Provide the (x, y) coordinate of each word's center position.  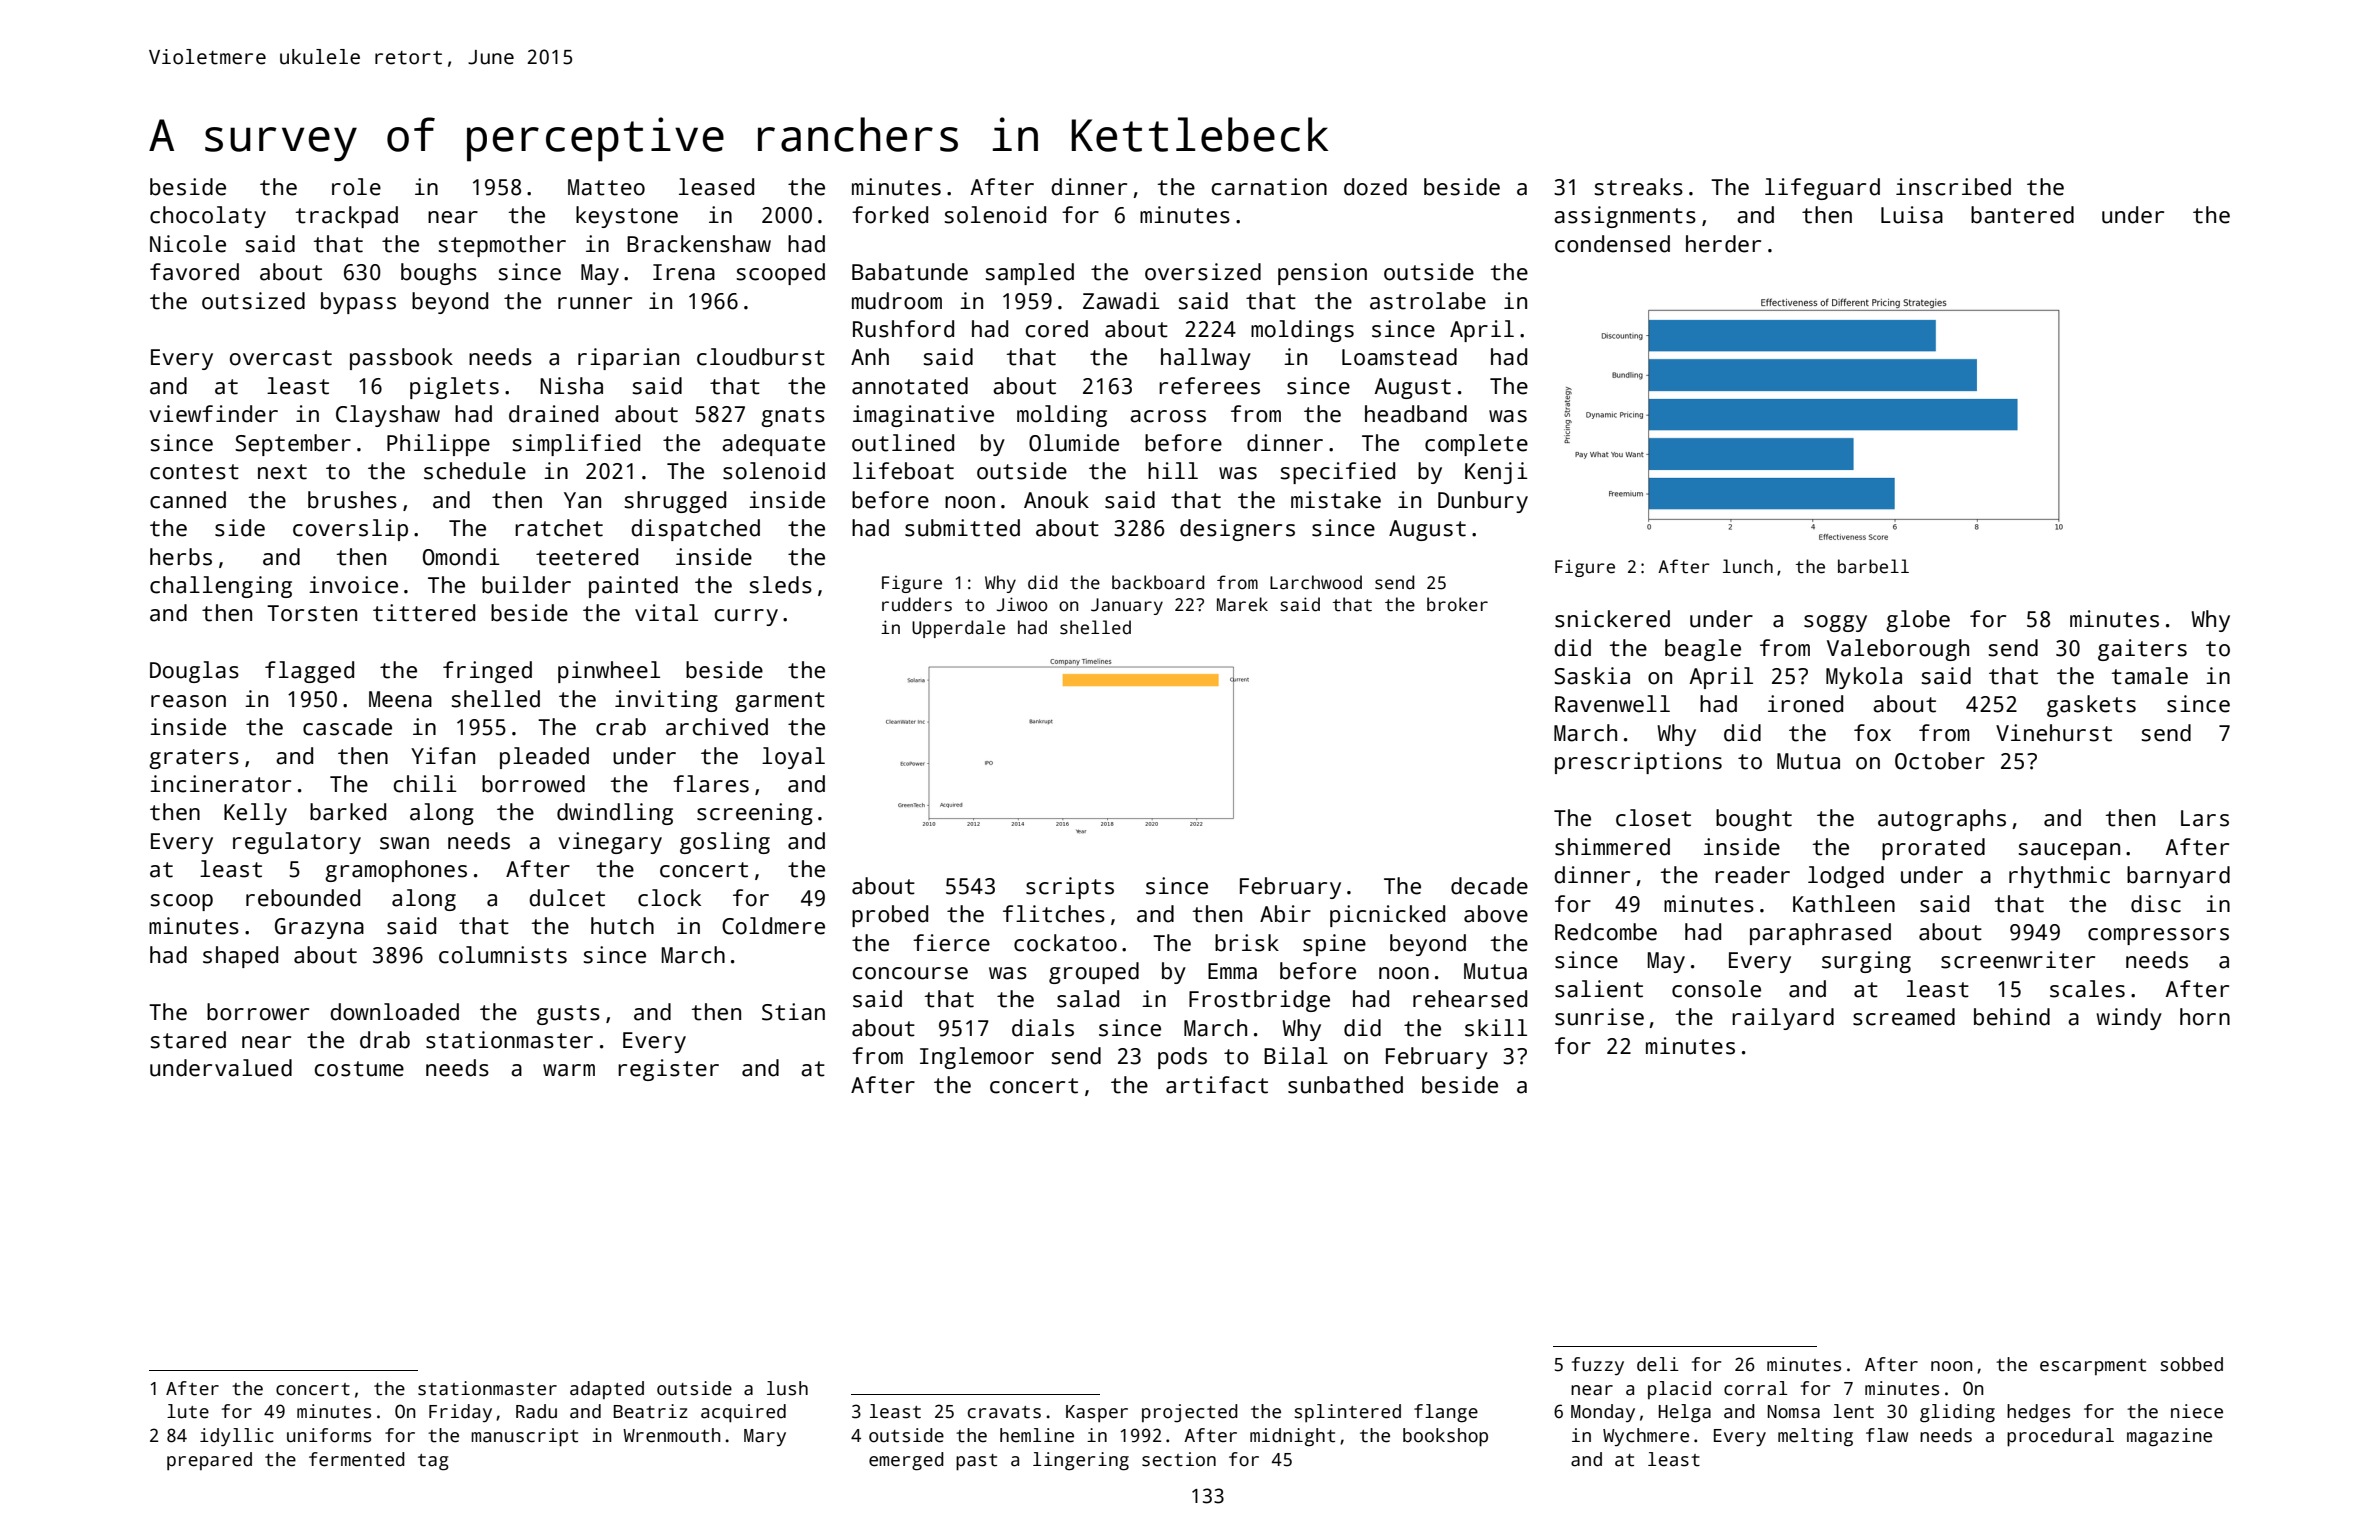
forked (890, 215)
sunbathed (1345, 1085)
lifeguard (1822, 189)
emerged (906, 1461)
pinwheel (609, 672)
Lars (2205, 818)
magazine (2169, 1437)
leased (716, 187)
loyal (793, 758)
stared (188, 1040)
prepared (209, 1461)
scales (2087, 989)
